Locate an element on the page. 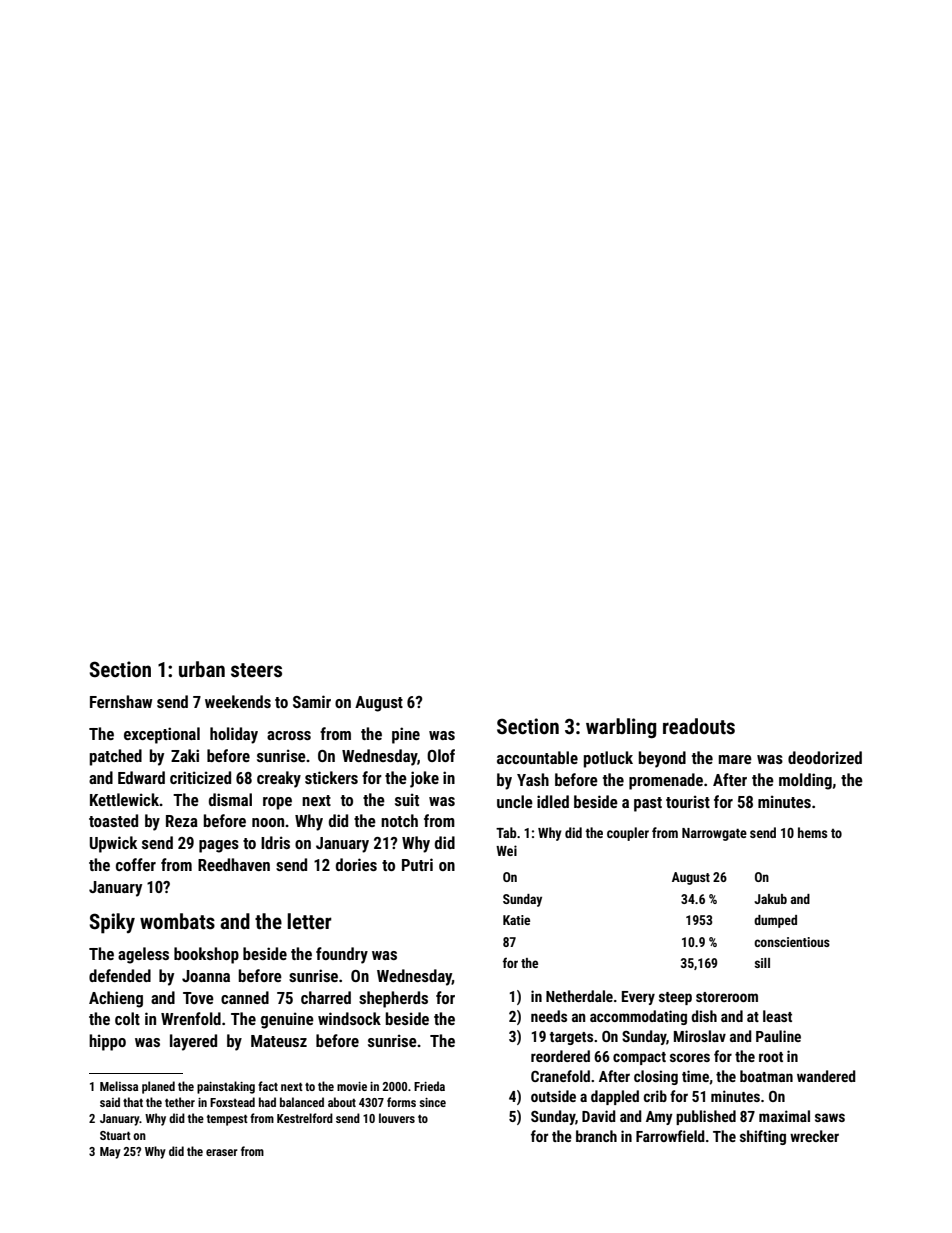  shepherds is located at coordinates (393, 999).
